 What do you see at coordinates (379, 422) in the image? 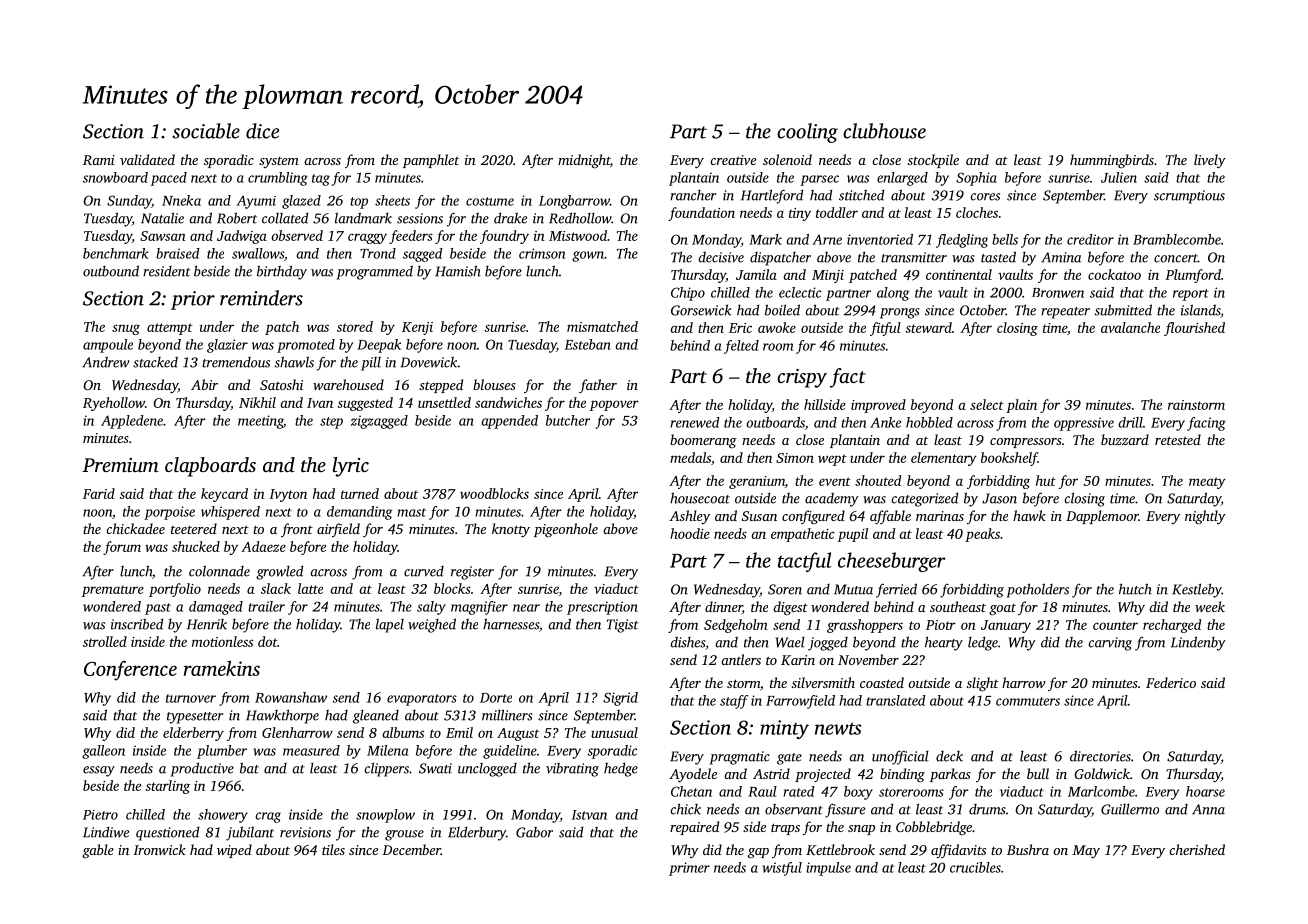
I see `zigzagged` at bounding box center [379, 422].
